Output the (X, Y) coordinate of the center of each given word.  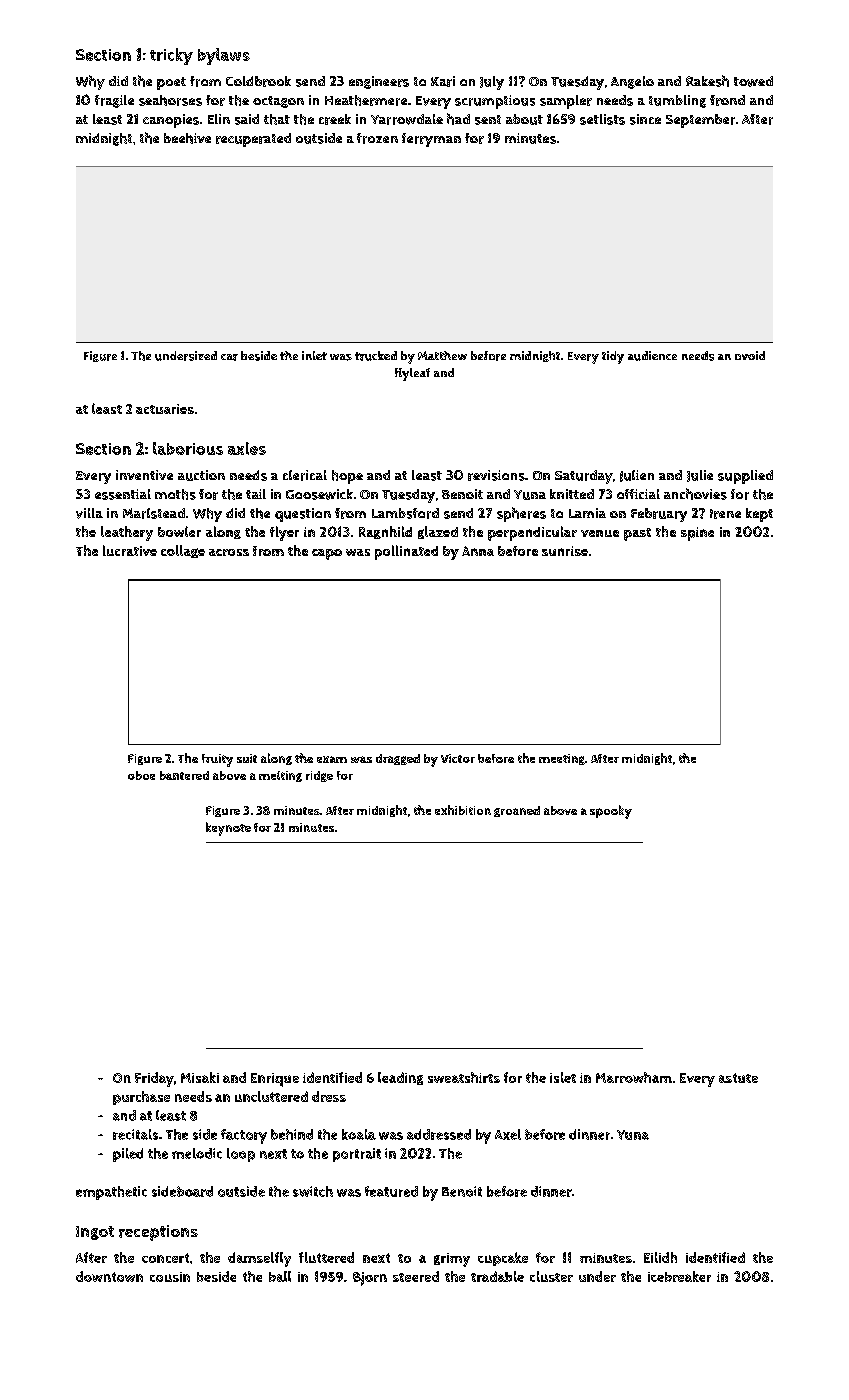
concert (165, 1258)
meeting (562, 759)
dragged (398, 759)
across (229, 552)
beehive (187, 138)
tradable (497, 1276)
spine (697, 534)
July (492, 83)
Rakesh (707, 81)
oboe (141, 775)
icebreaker (679, 1276)
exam (332, 759)
